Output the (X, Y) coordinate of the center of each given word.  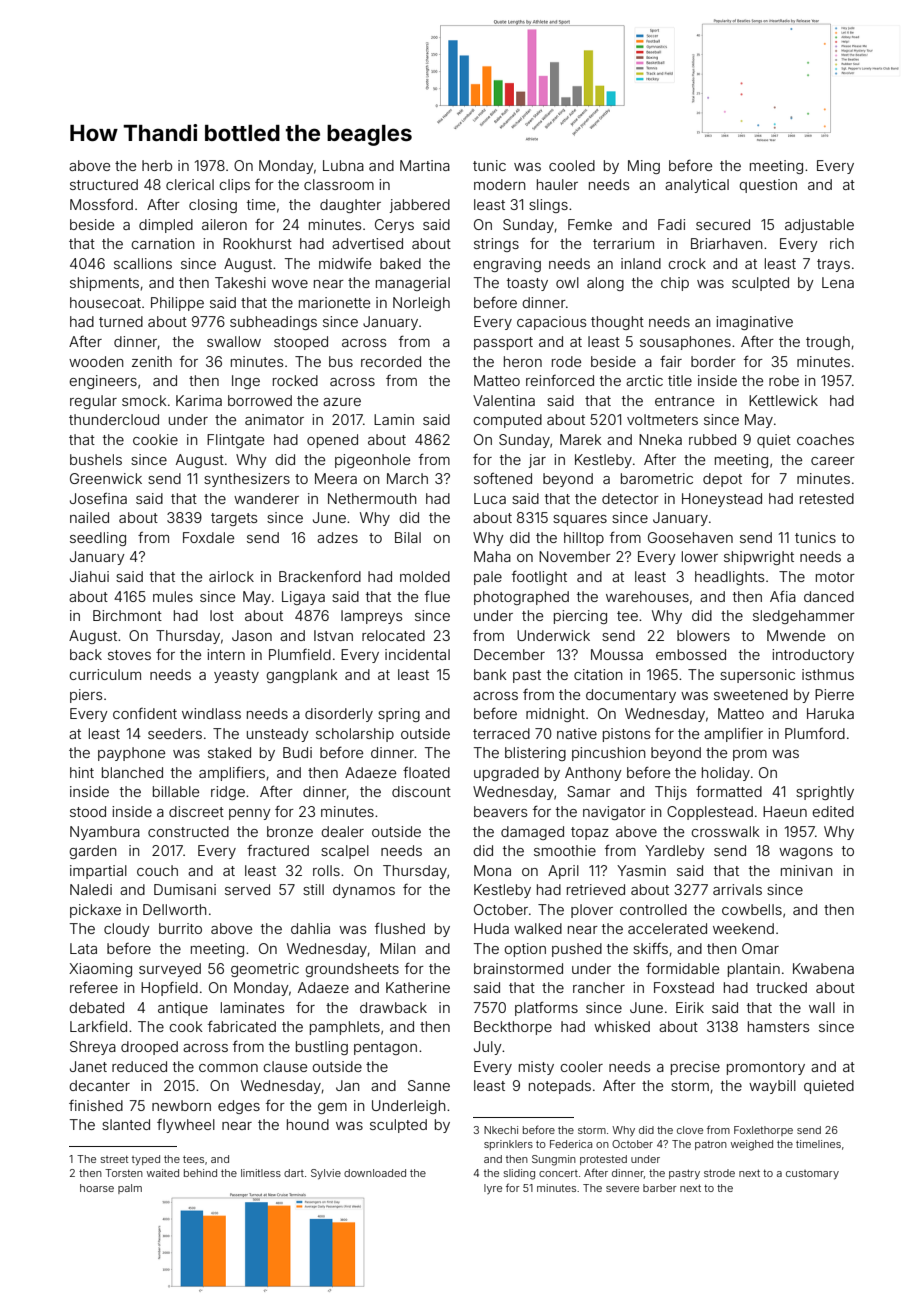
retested (827, 498)
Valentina (504, 400)
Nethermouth (372, 498)
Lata (83, 948)
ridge (228, 793)
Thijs (671, 793)
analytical (697, 186)
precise (695, 1068)
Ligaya (303, 598)
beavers (500, 811)
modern (500, 184)
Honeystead (722, 500)
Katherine (418, 987)
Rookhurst (257, 243)
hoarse (97, 1188)
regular (93, 402)
